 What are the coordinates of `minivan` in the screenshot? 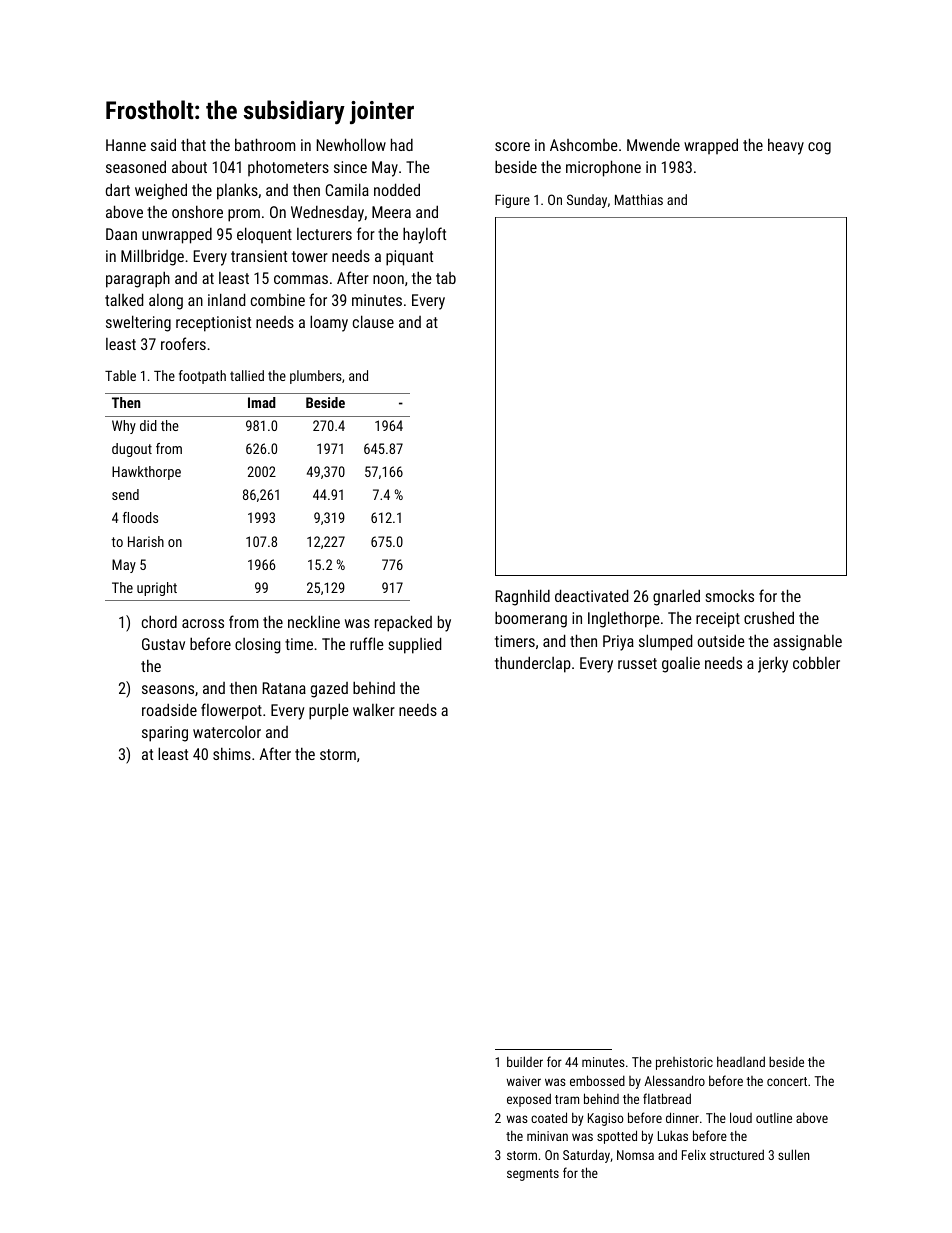 It's located at (547, 1136).
